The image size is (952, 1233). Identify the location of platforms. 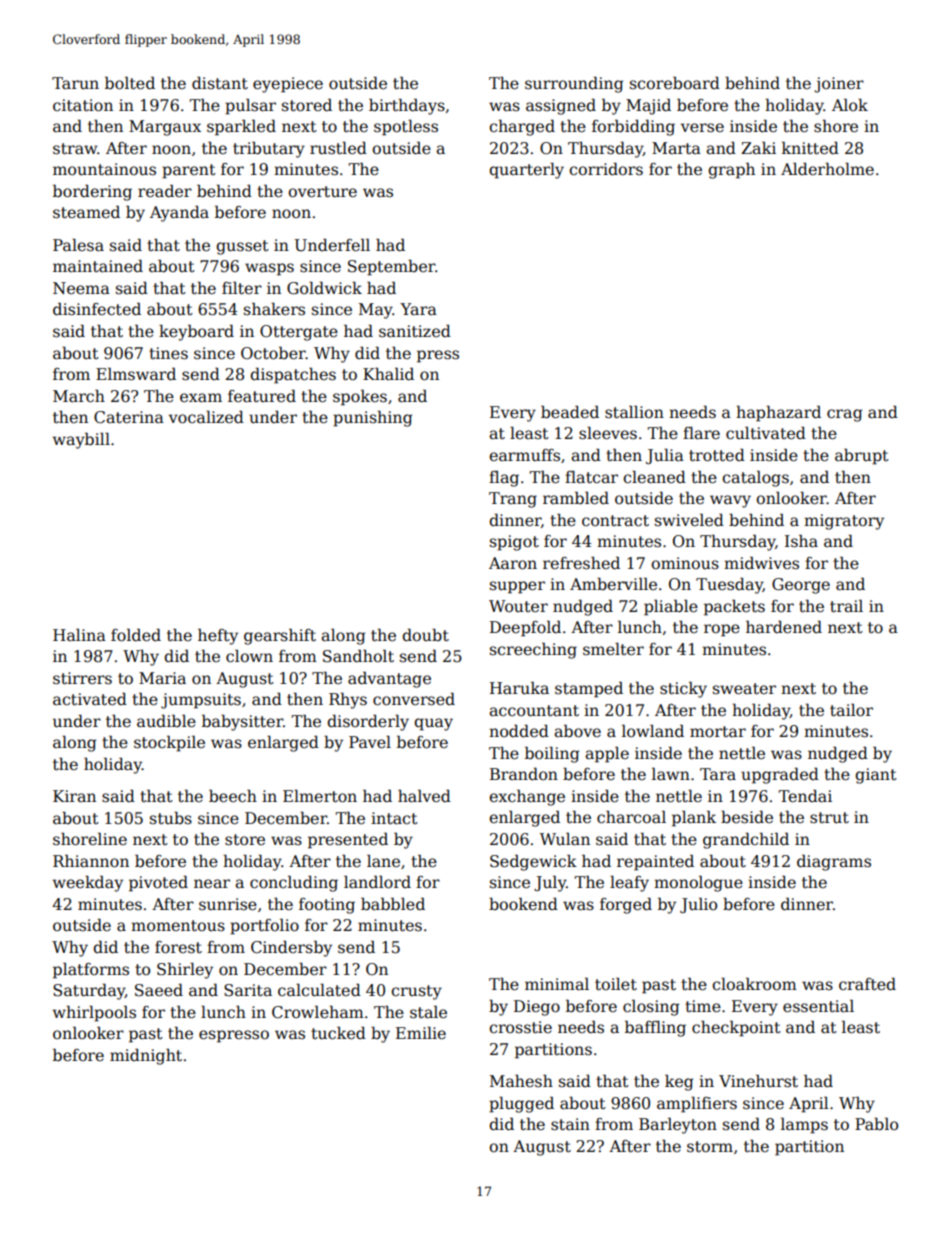
(91, 970).
